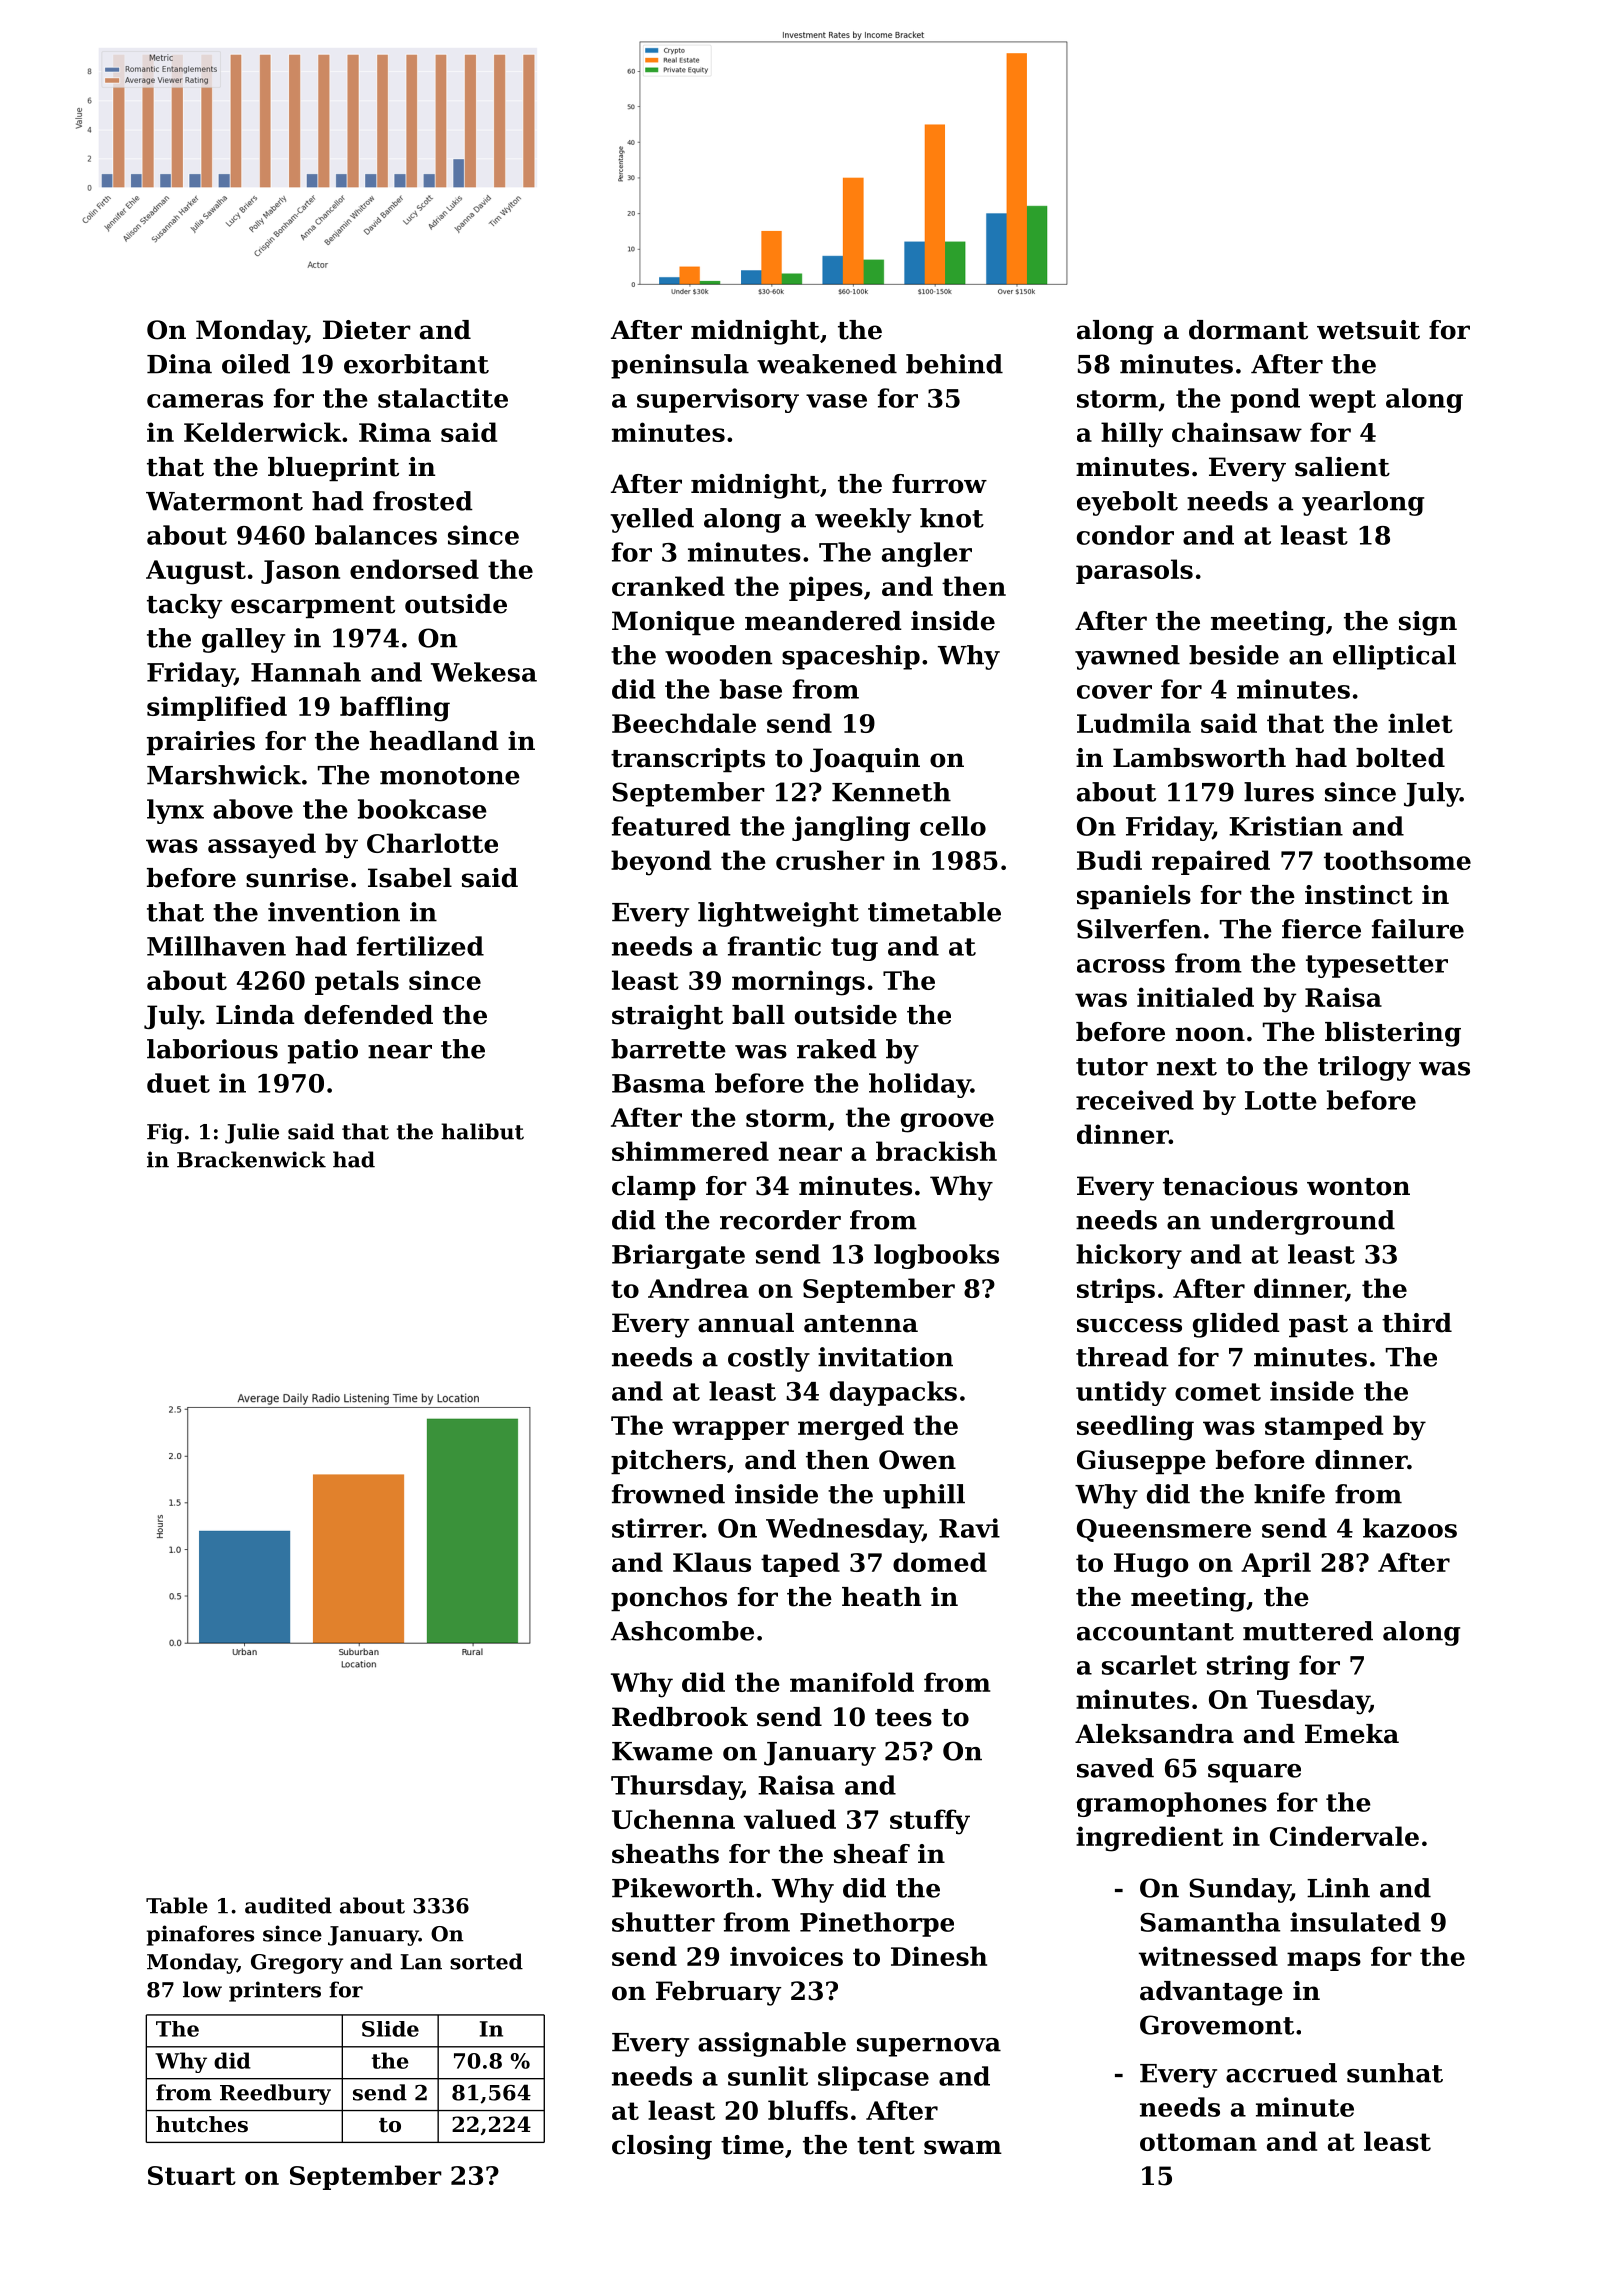 This screenshot has height=2292, width=1620. I want to click on Beechdale, so click(684, 723).
